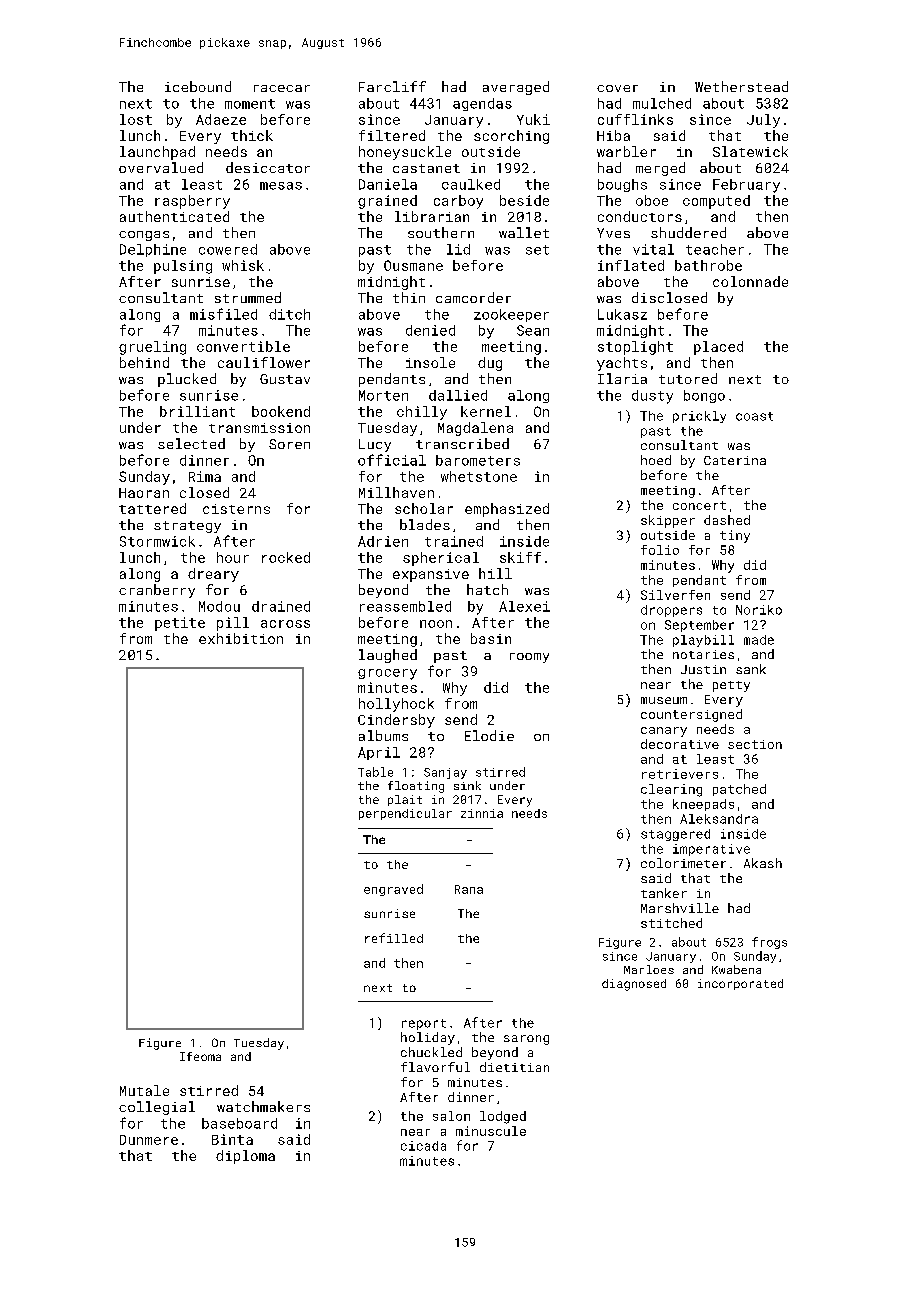  What do you see at coordinates (282, 88) in the screenshot?
I see `racecar` at bounding box center [282, 88].
